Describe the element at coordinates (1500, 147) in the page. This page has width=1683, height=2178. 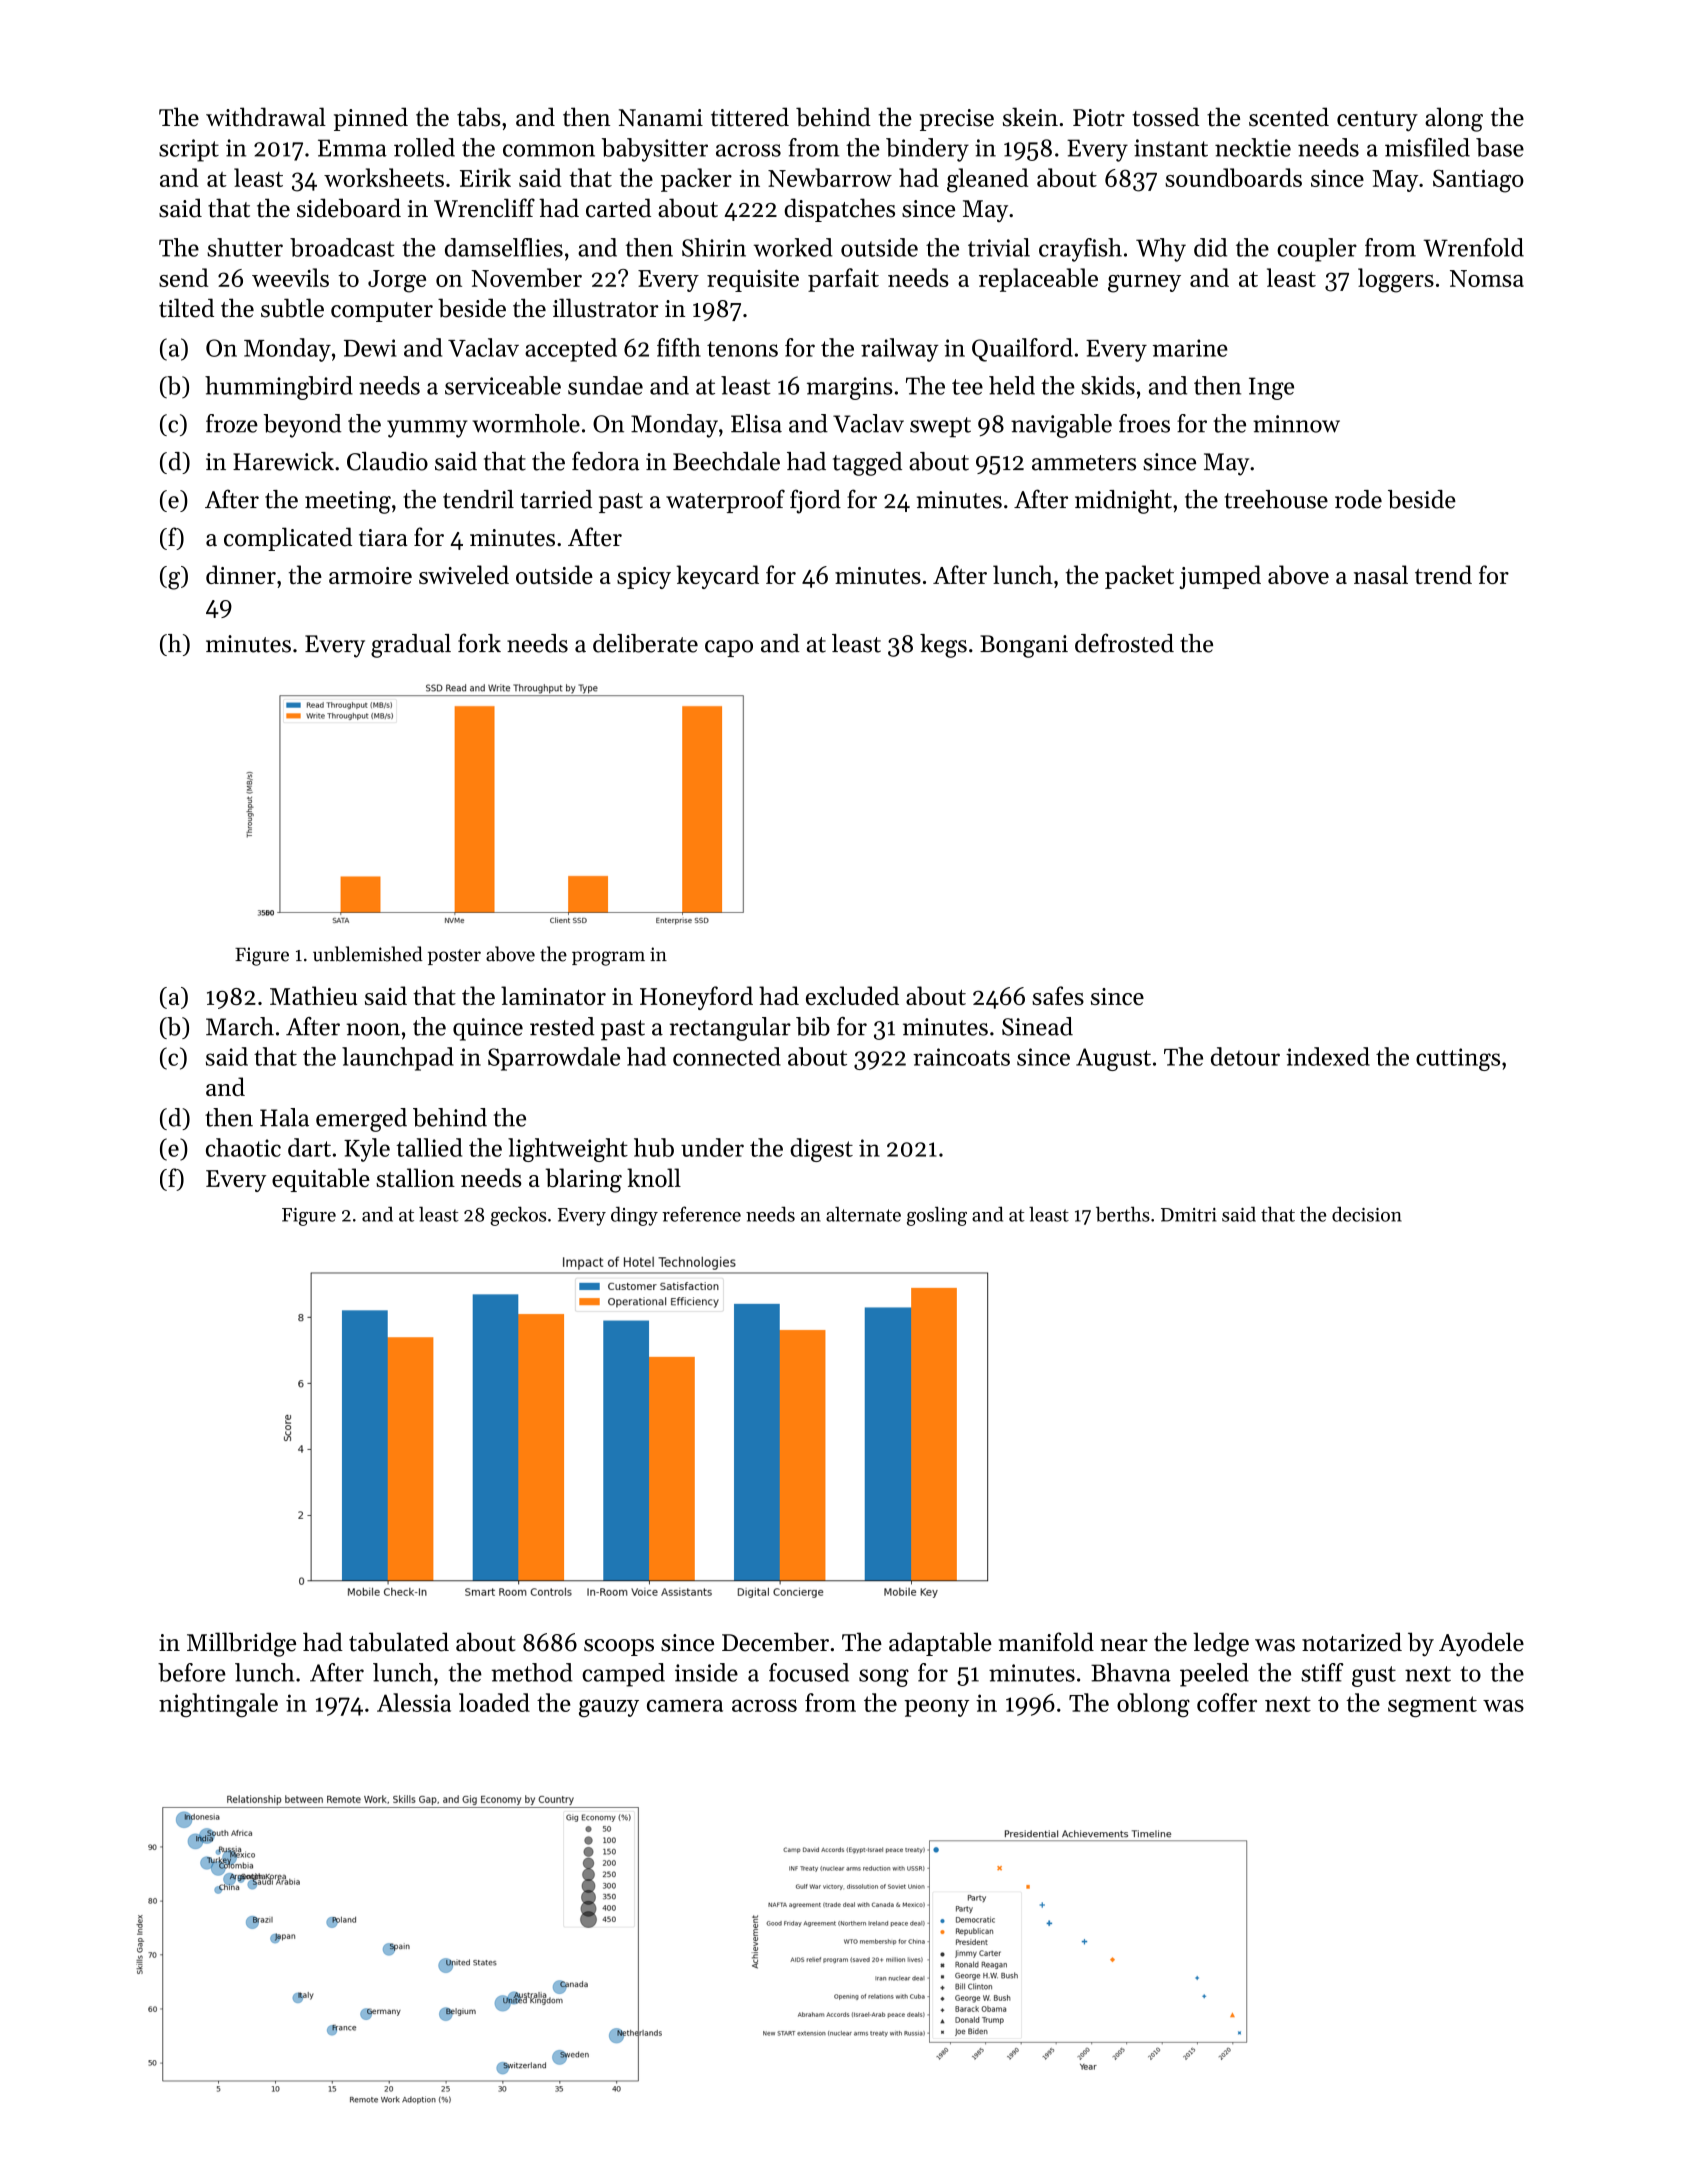
I see `base` at that location.
